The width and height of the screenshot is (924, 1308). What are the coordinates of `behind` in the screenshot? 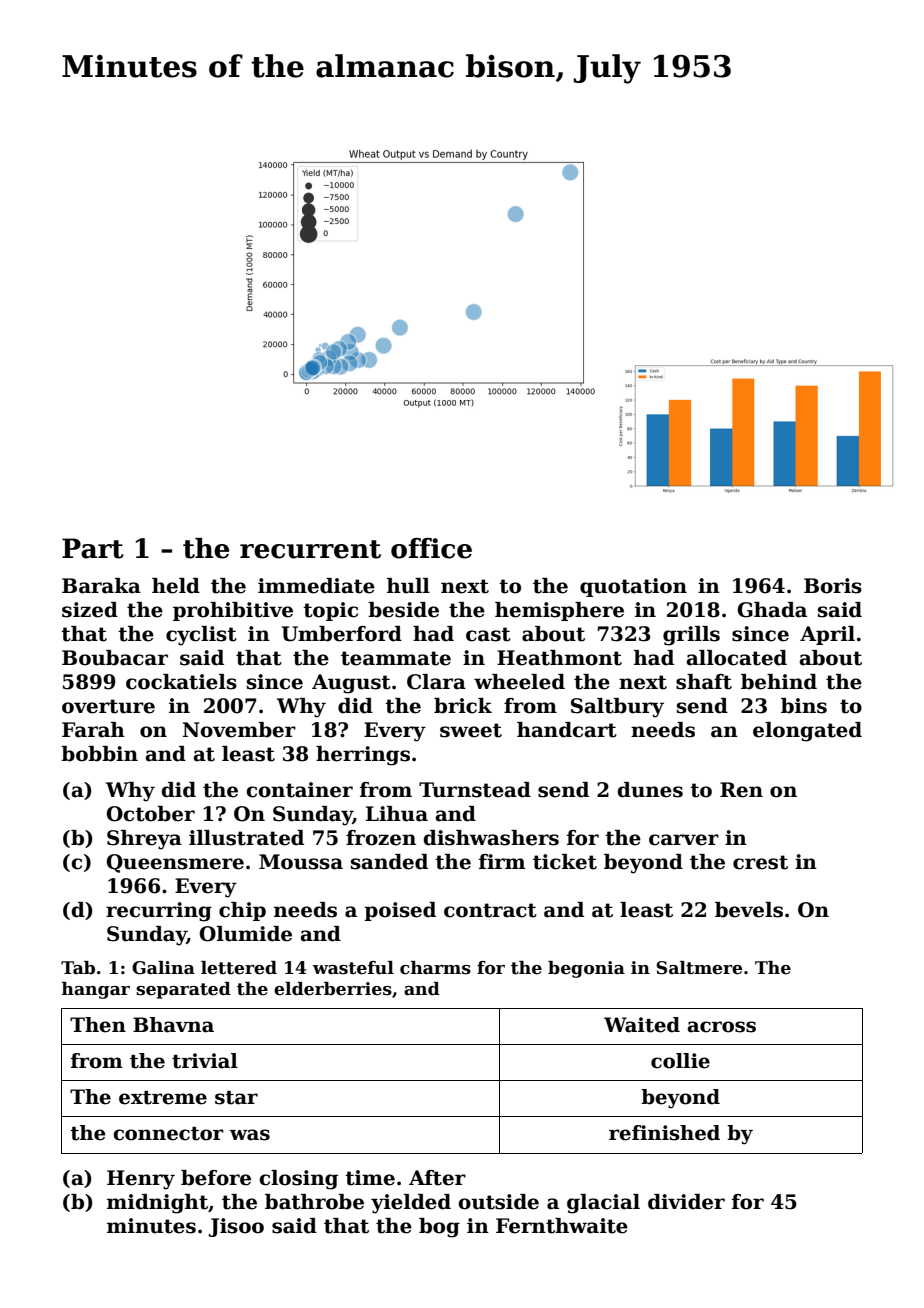 It's located at (779, 682).
